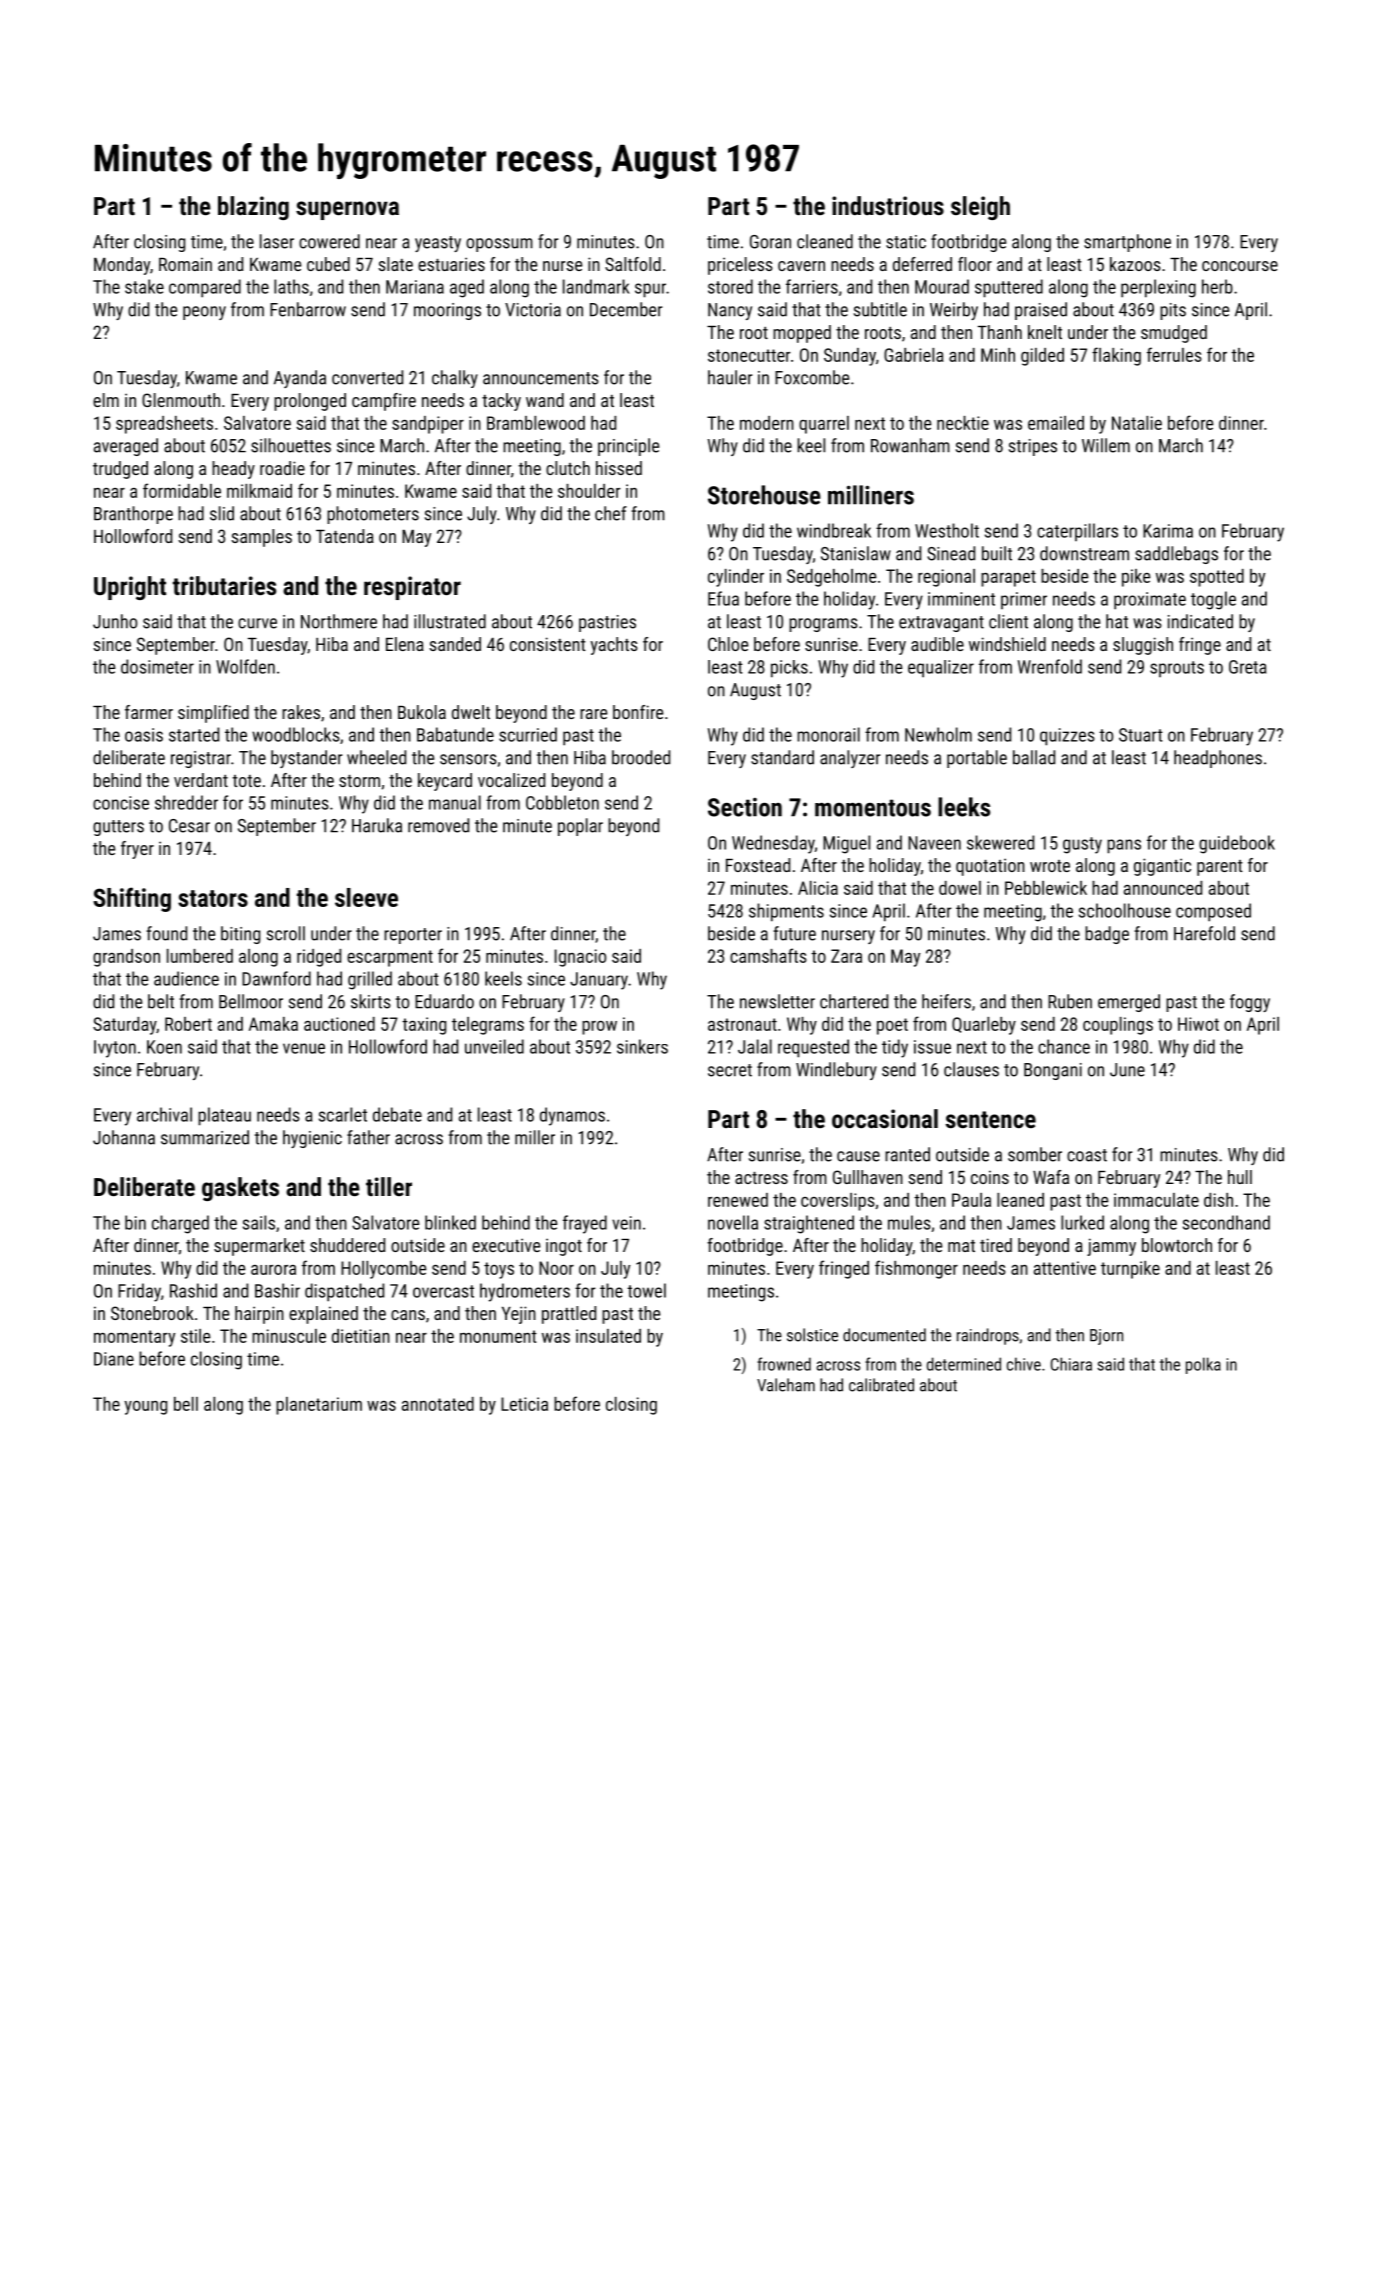 This screenshot has width=1379, height=2271. I want to click on blowtorch, so click(1177, 1245).
